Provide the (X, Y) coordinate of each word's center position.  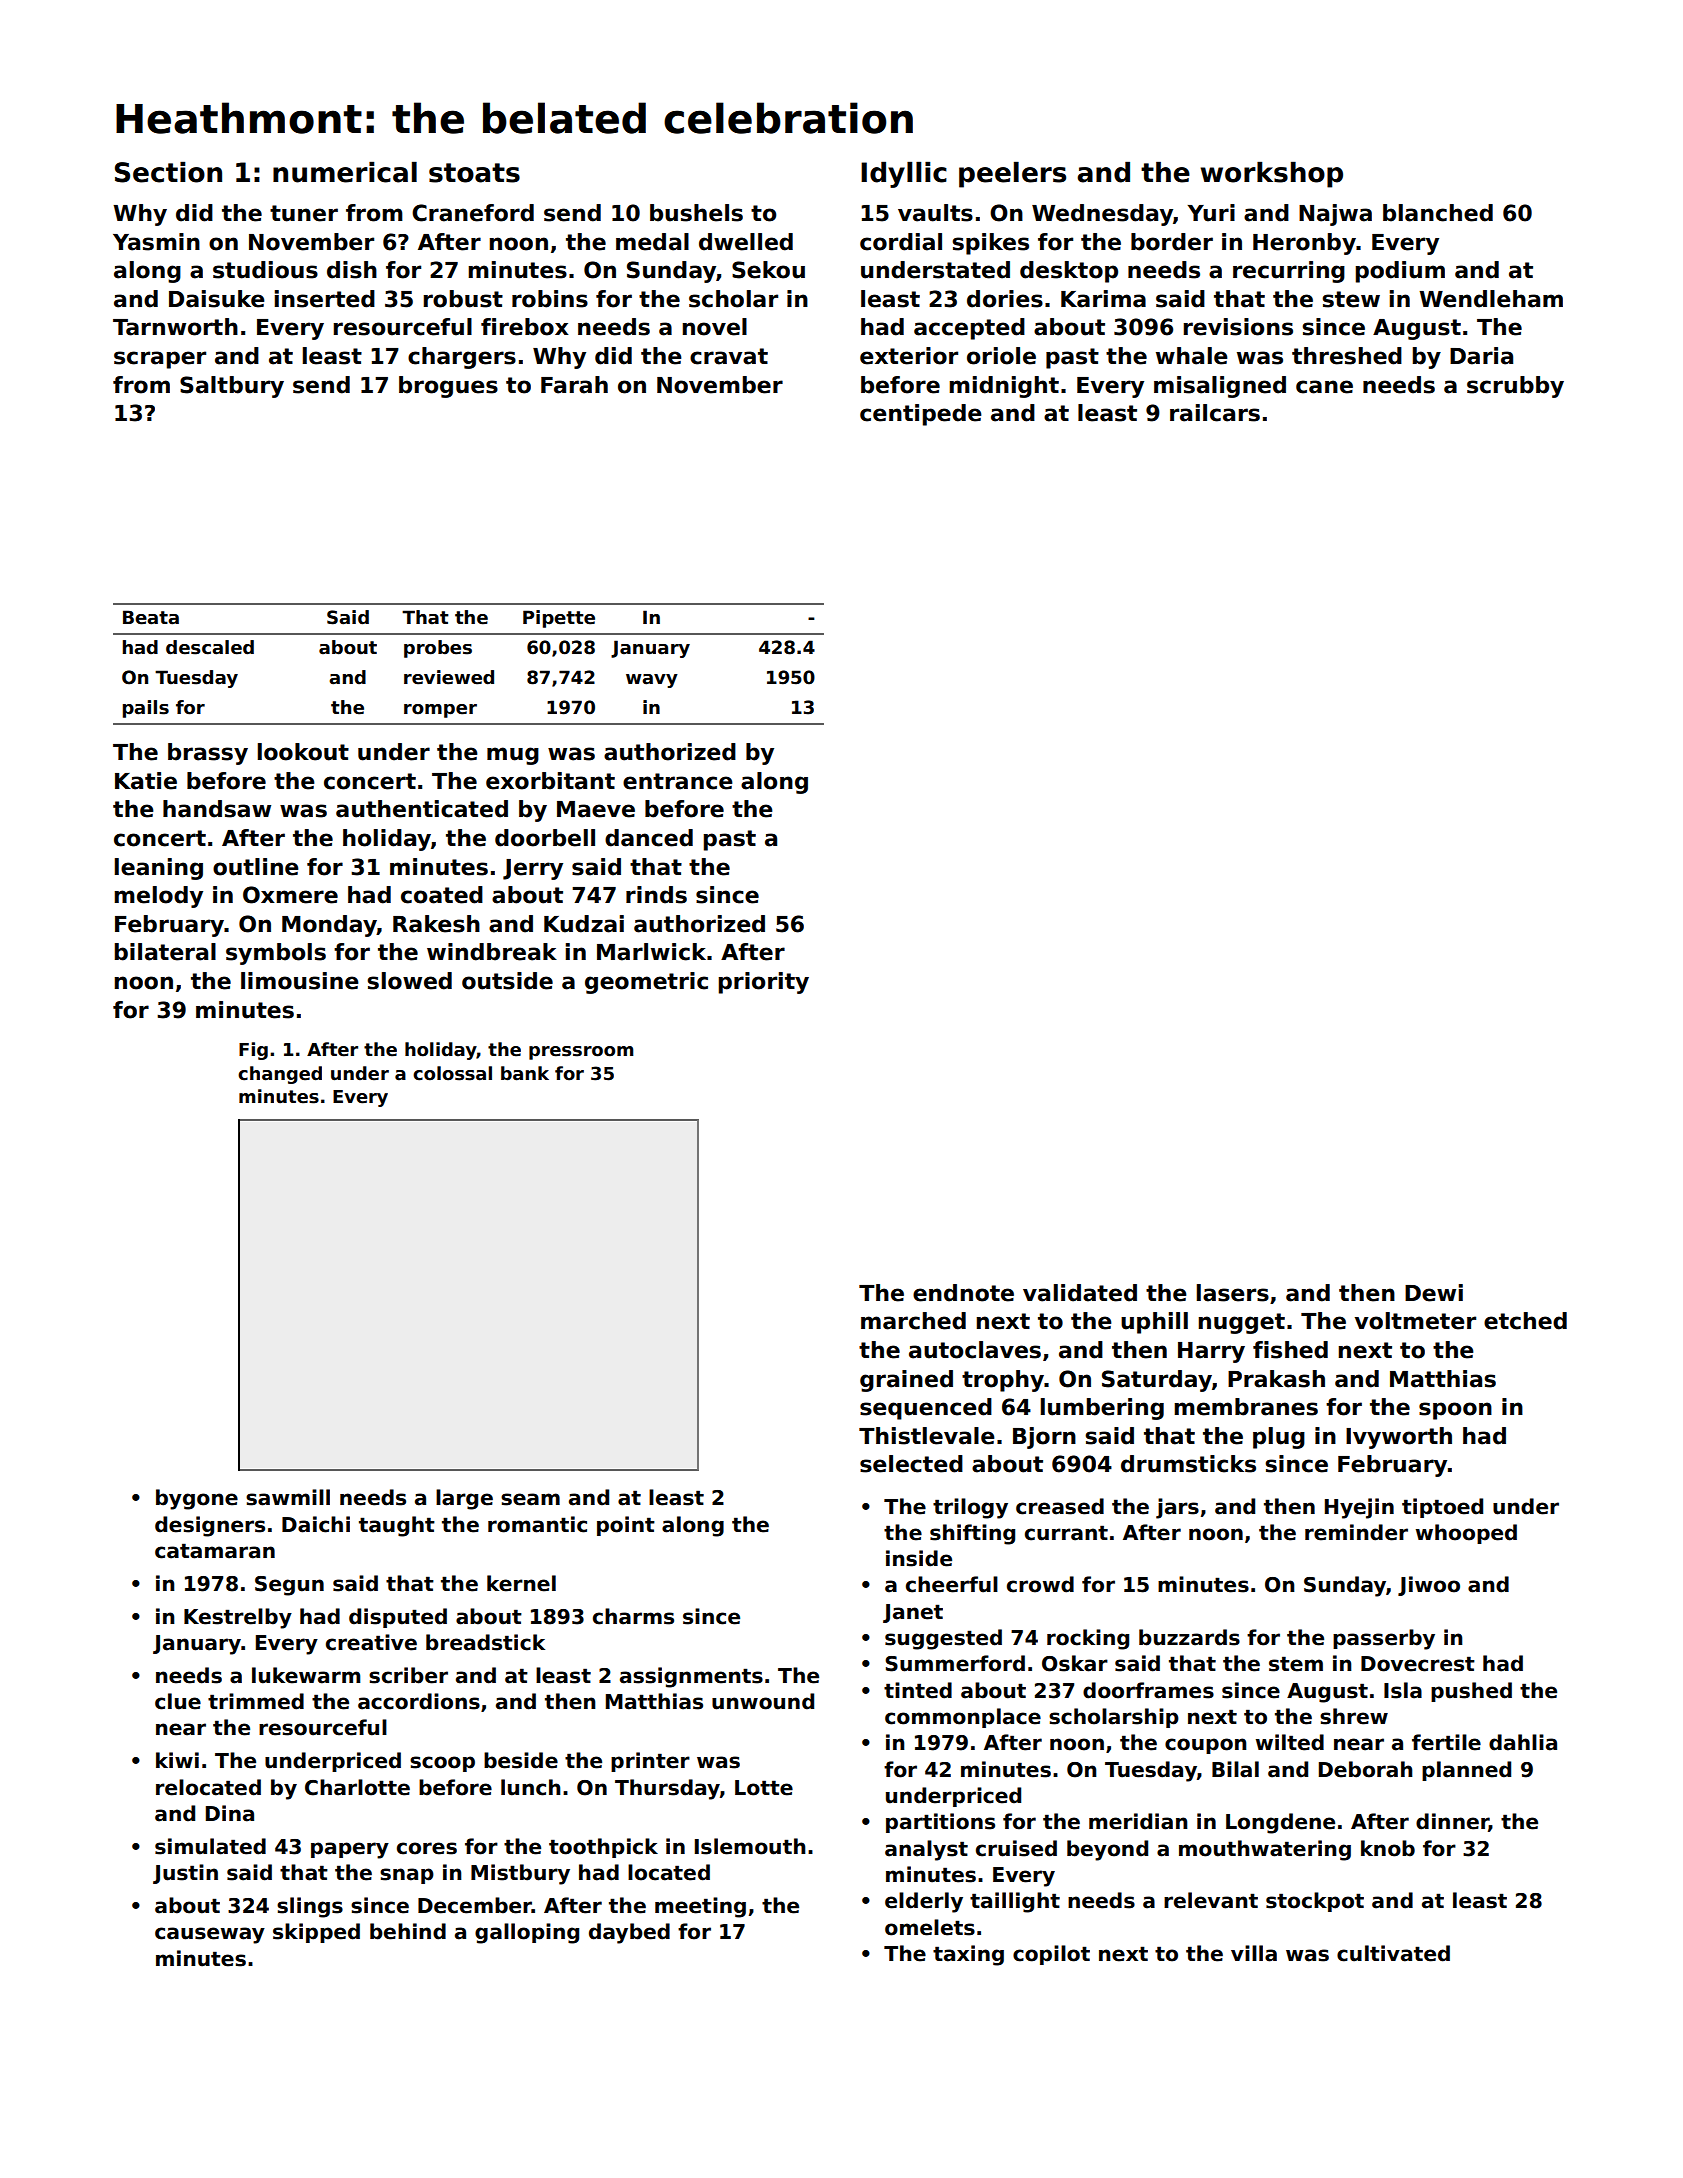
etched (1525, 1321)
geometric (646, 983)
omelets (930, 1927)
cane (1324, 387)
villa (1254, 1953)
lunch (531, 1787)
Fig (253, 1051)
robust (463, 299)
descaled (210, 647)
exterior (909, 356)
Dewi (1434, 1293)
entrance (678, 781)
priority (764, 983)
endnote (963, 1293)
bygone (197, 1499)
